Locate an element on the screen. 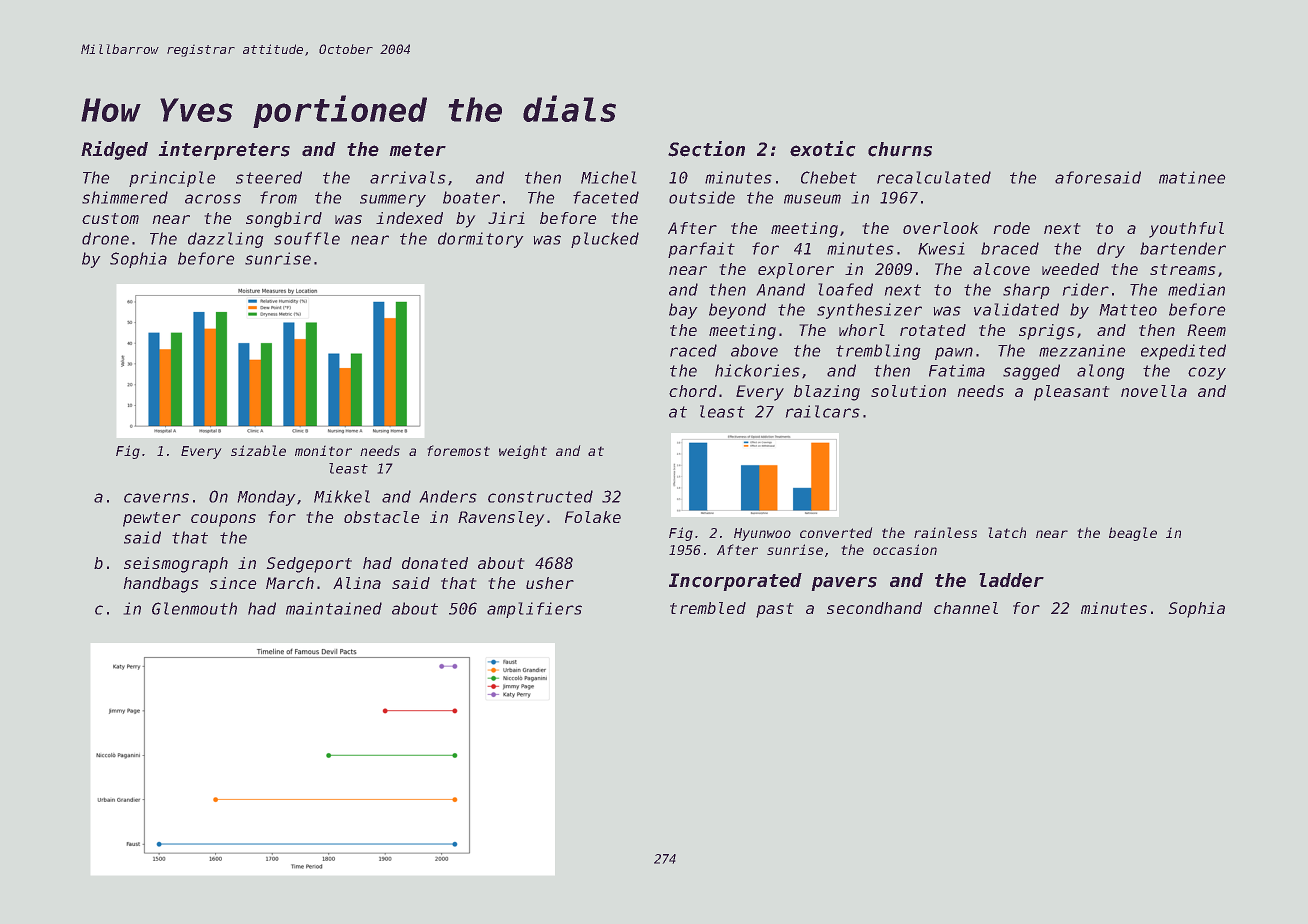  maintained is located at coordinates (334, 608).
